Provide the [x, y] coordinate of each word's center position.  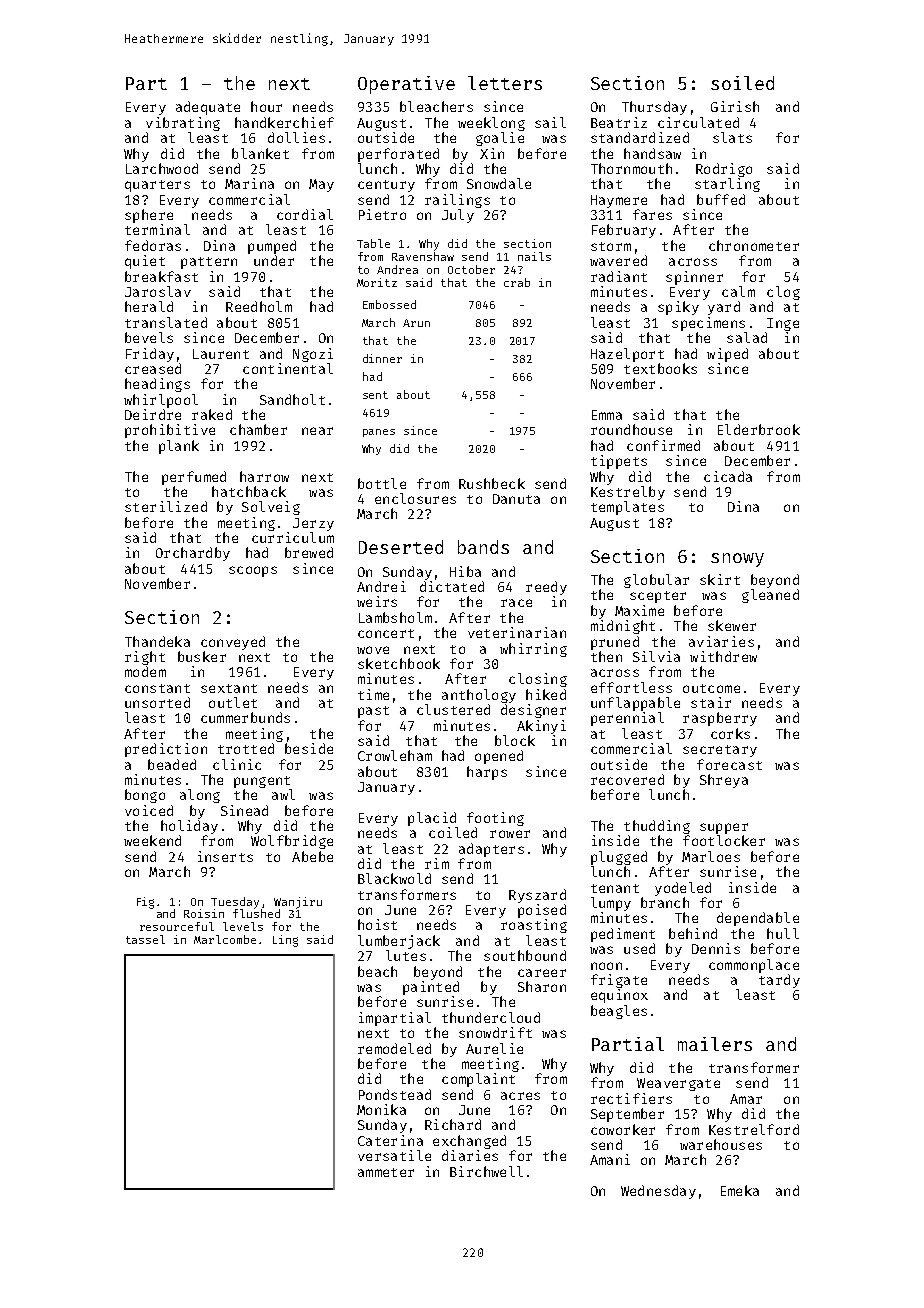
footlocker [724, 840]
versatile [394, 1155]
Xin [492, 153]
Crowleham [395, 755]
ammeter [386, 1172]
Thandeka [157, 641]
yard [724, 308]
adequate [208, 108]
